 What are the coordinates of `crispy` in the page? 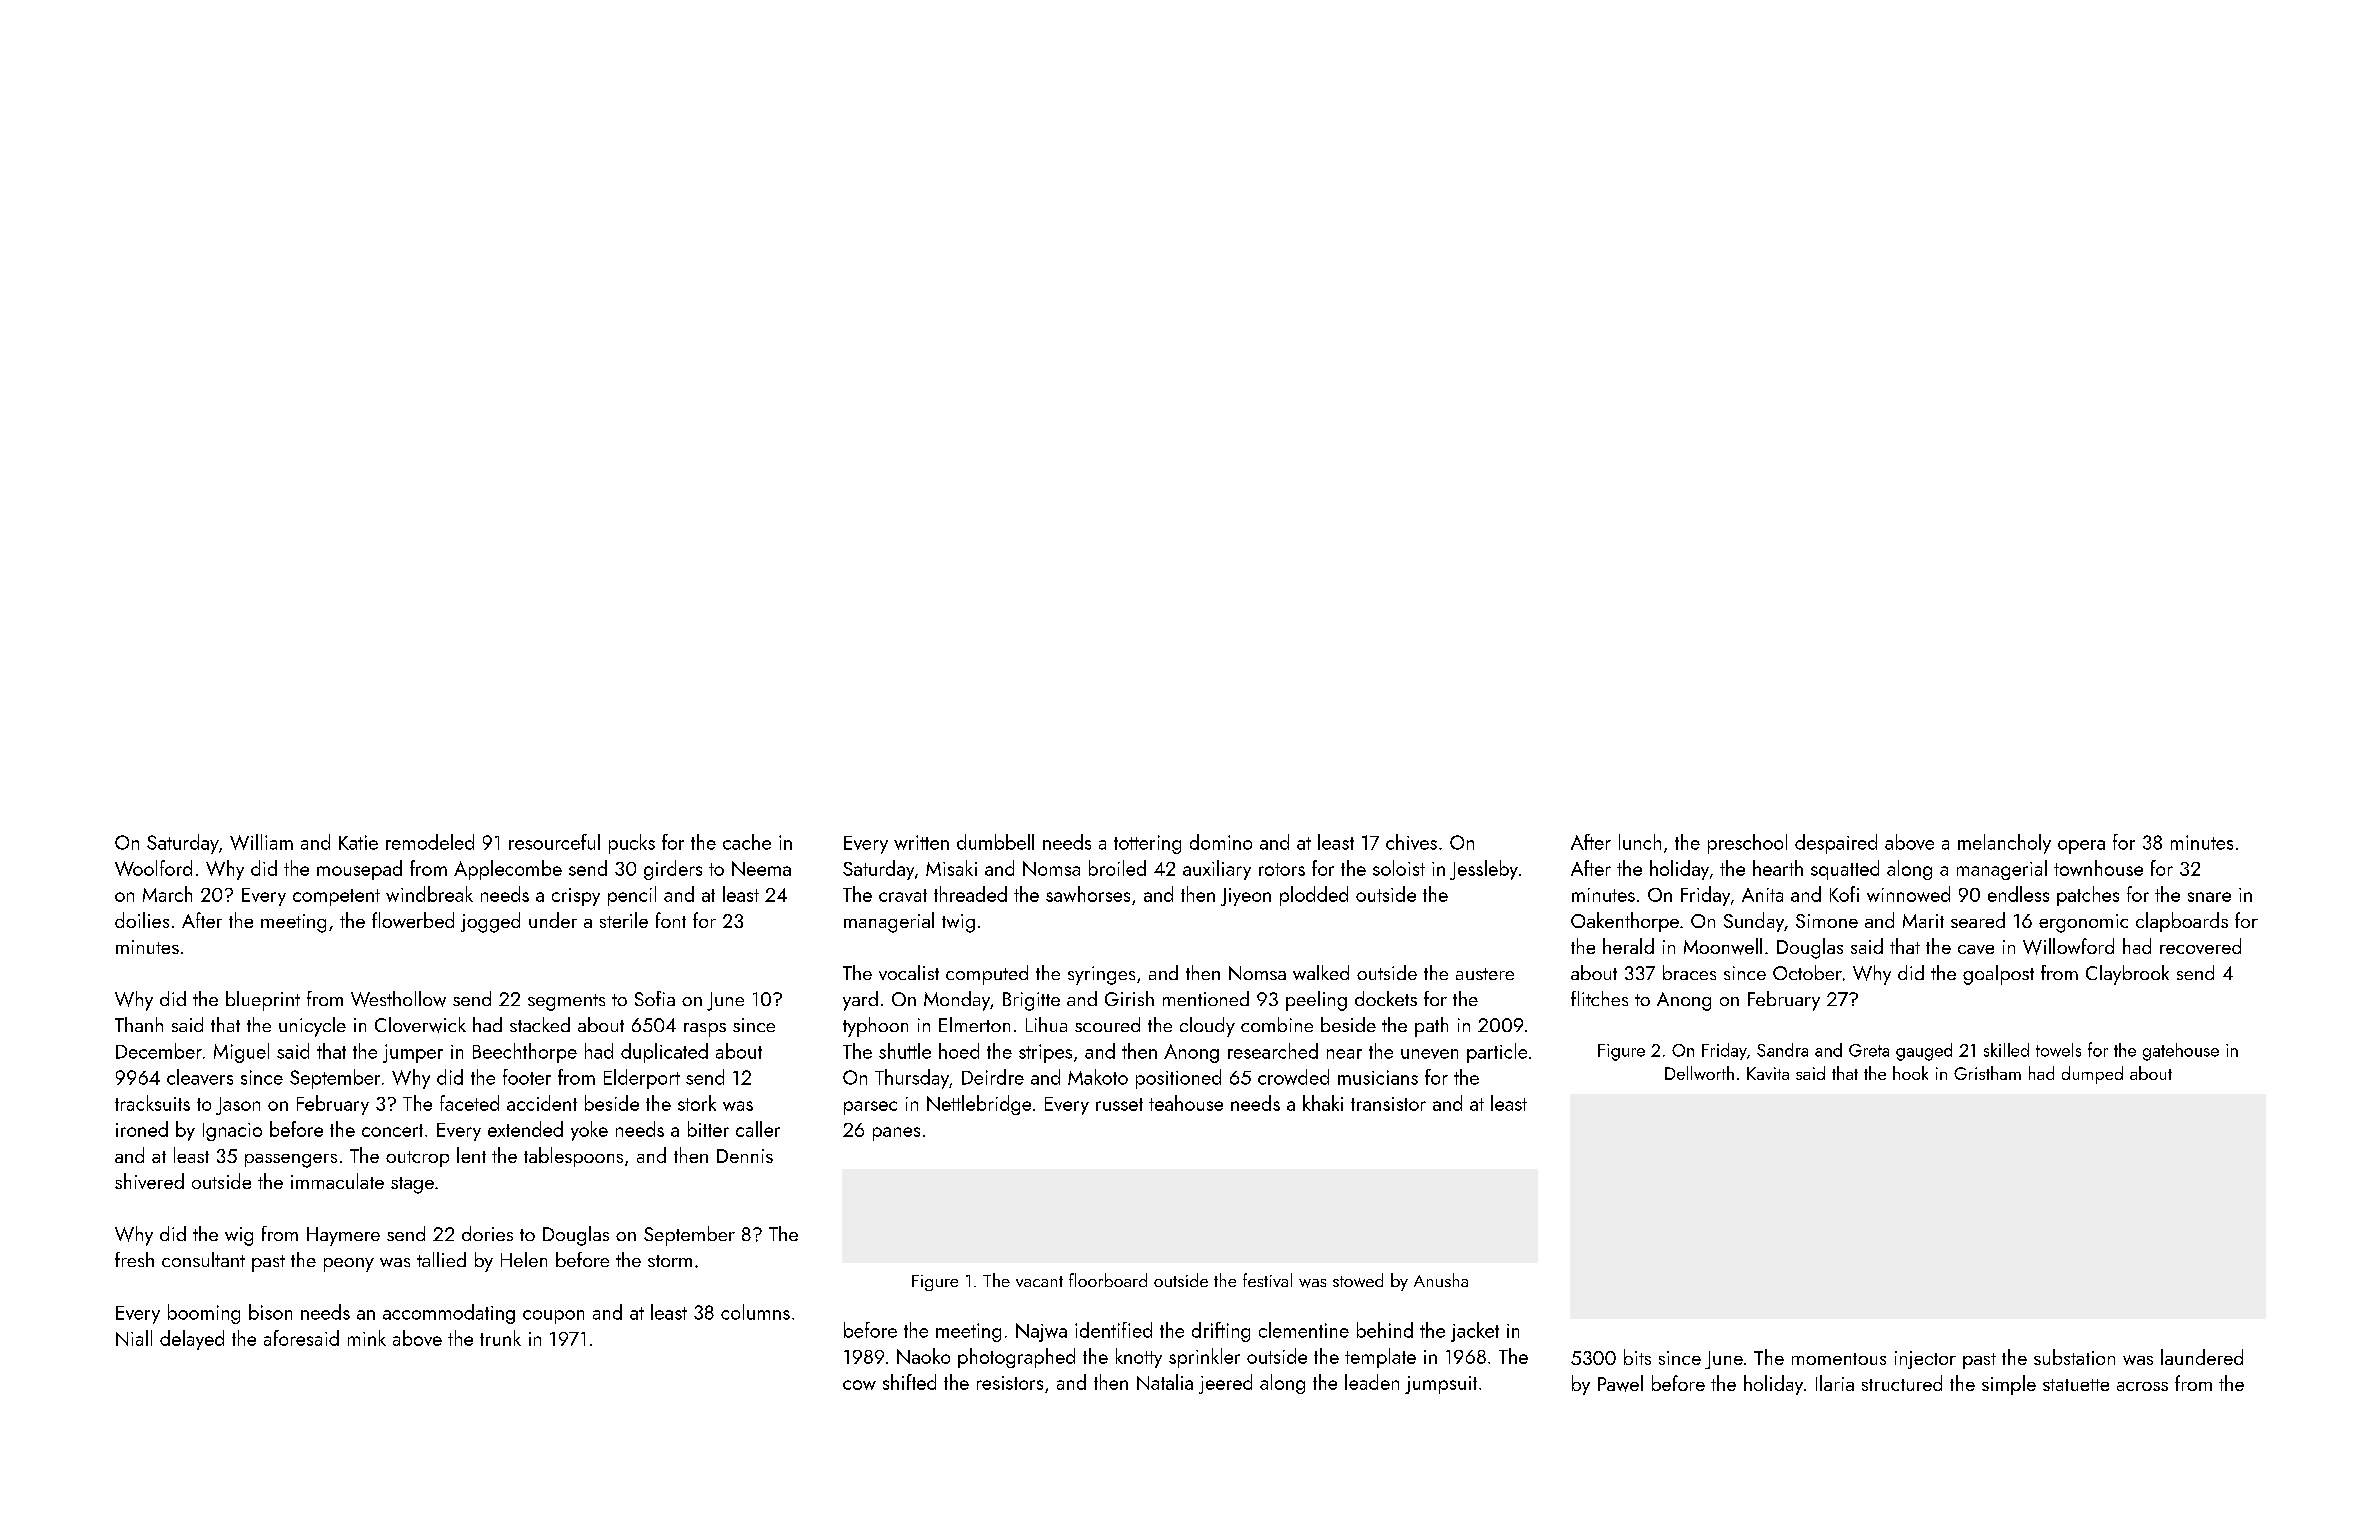 It's located at (576, 897).
